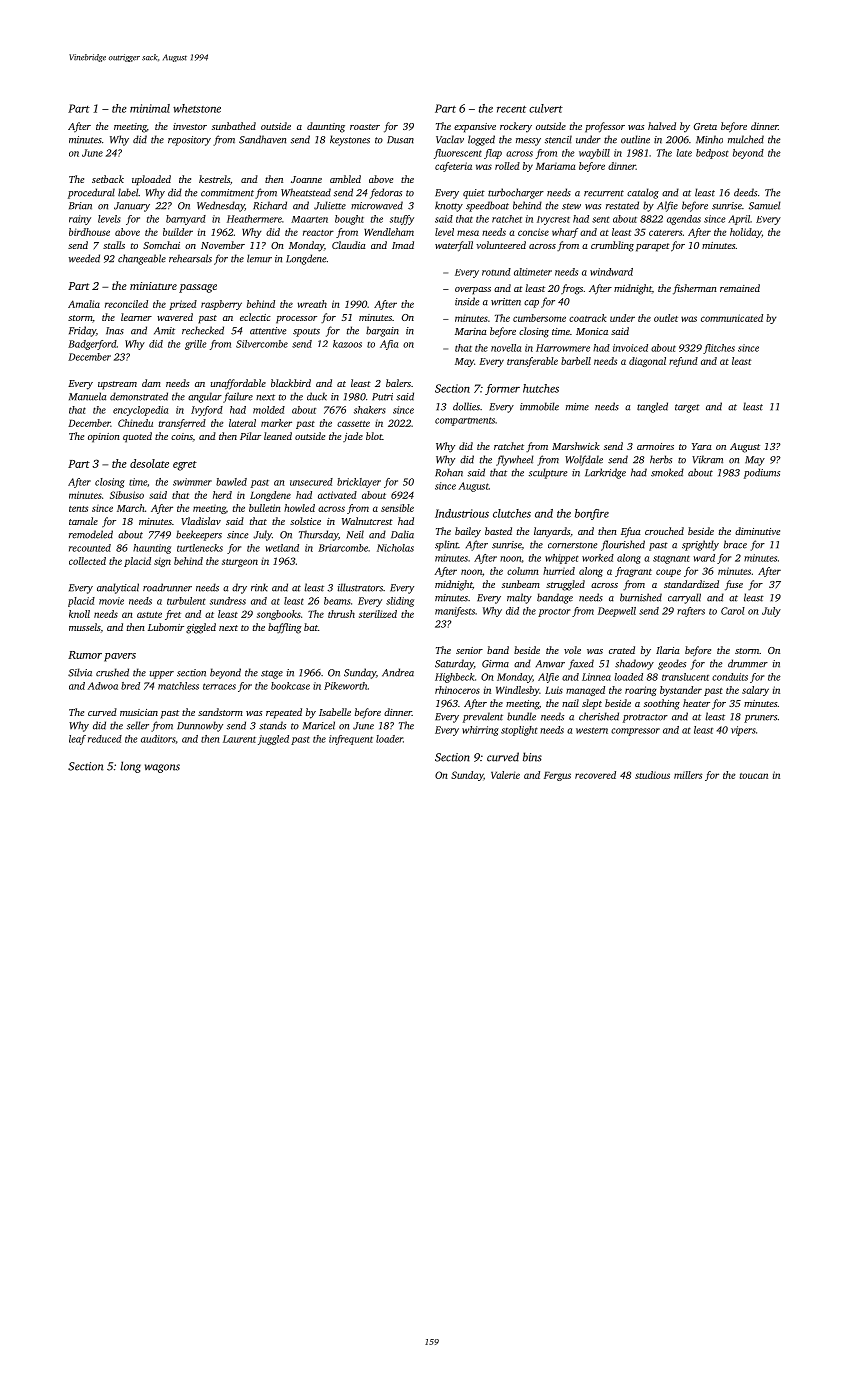 The image size is (849, 1400). What do you see at coordinates (641, 691) in the screenshot?
I see `roaring` at bounding box center [641, 691].
